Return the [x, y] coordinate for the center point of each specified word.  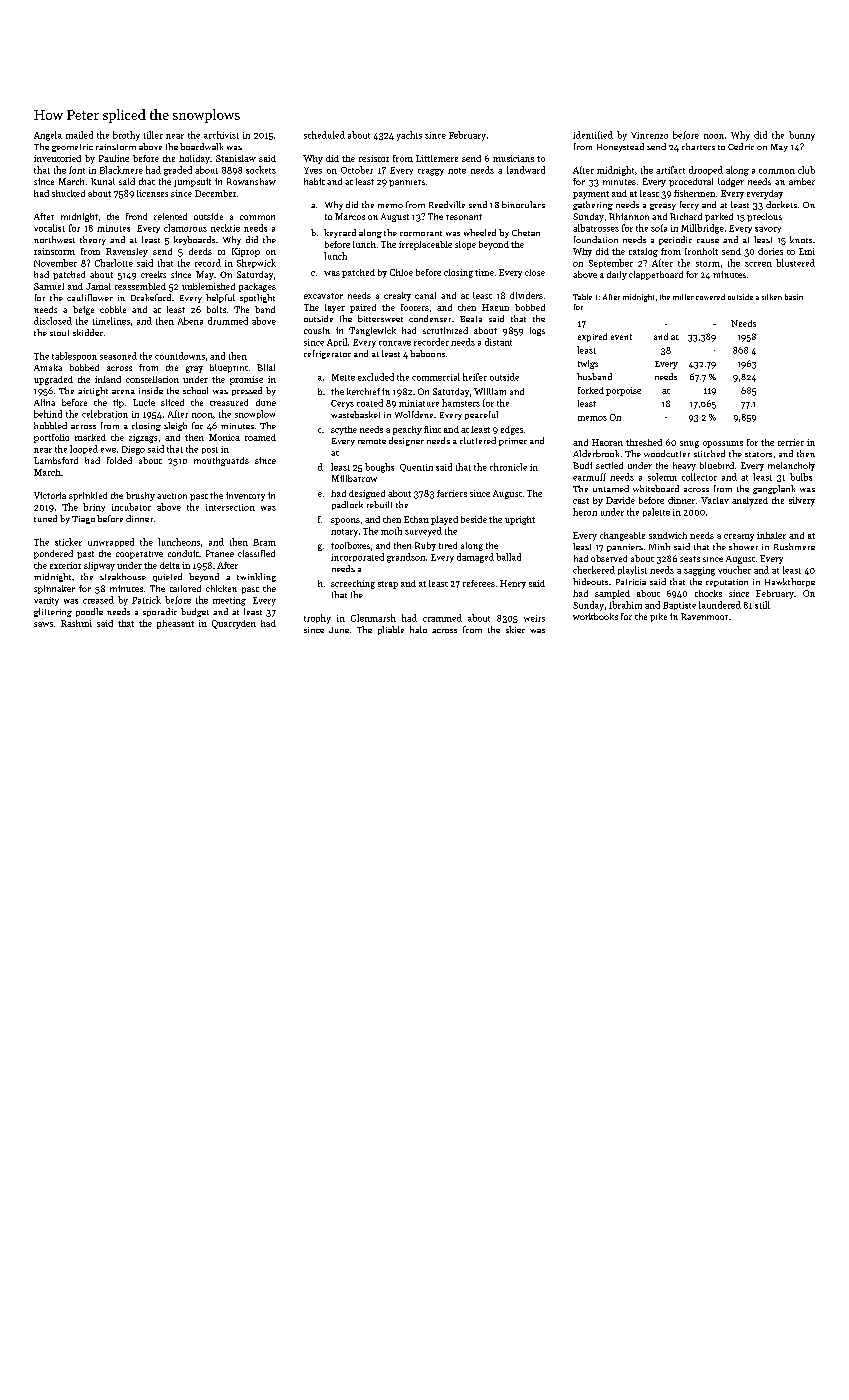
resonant [464, 217]
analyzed [750, 501]
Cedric [741, 146]
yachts [409, 136]
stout [59, 333]
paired [363, 308]
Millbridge [702, 229]
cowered [710, 297]
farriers [452, 493]
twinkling [256, 577]
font [77, 170]
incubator [131, 507]
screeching [353, 584]
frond [136, 216]
